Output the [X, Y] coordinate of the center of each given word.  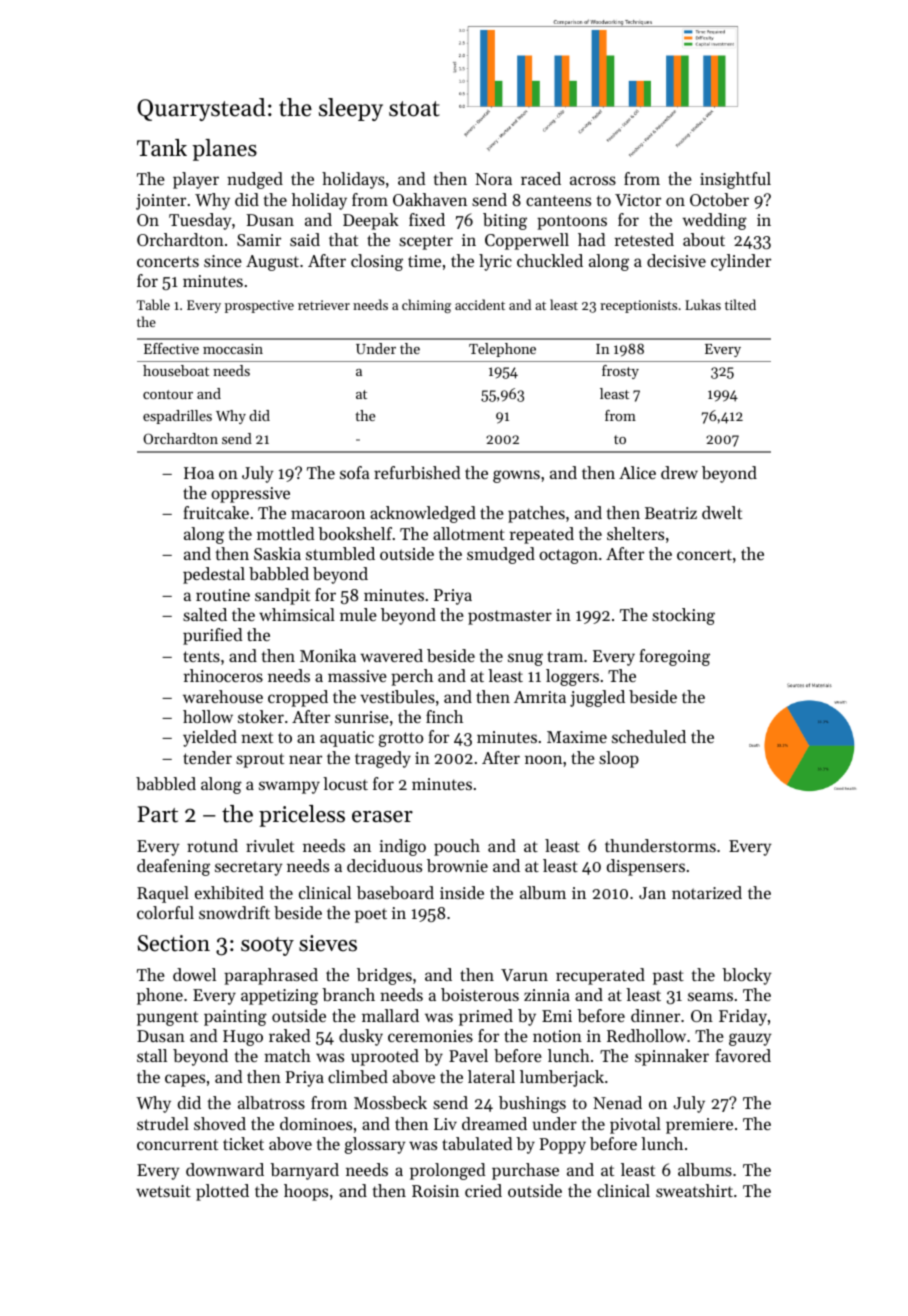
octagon [568, 556]
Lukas [703, 304]
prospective [259, 306]
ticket [243, 1143]
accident [480, 304]
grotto [401, 739]
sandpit [282, 596]
